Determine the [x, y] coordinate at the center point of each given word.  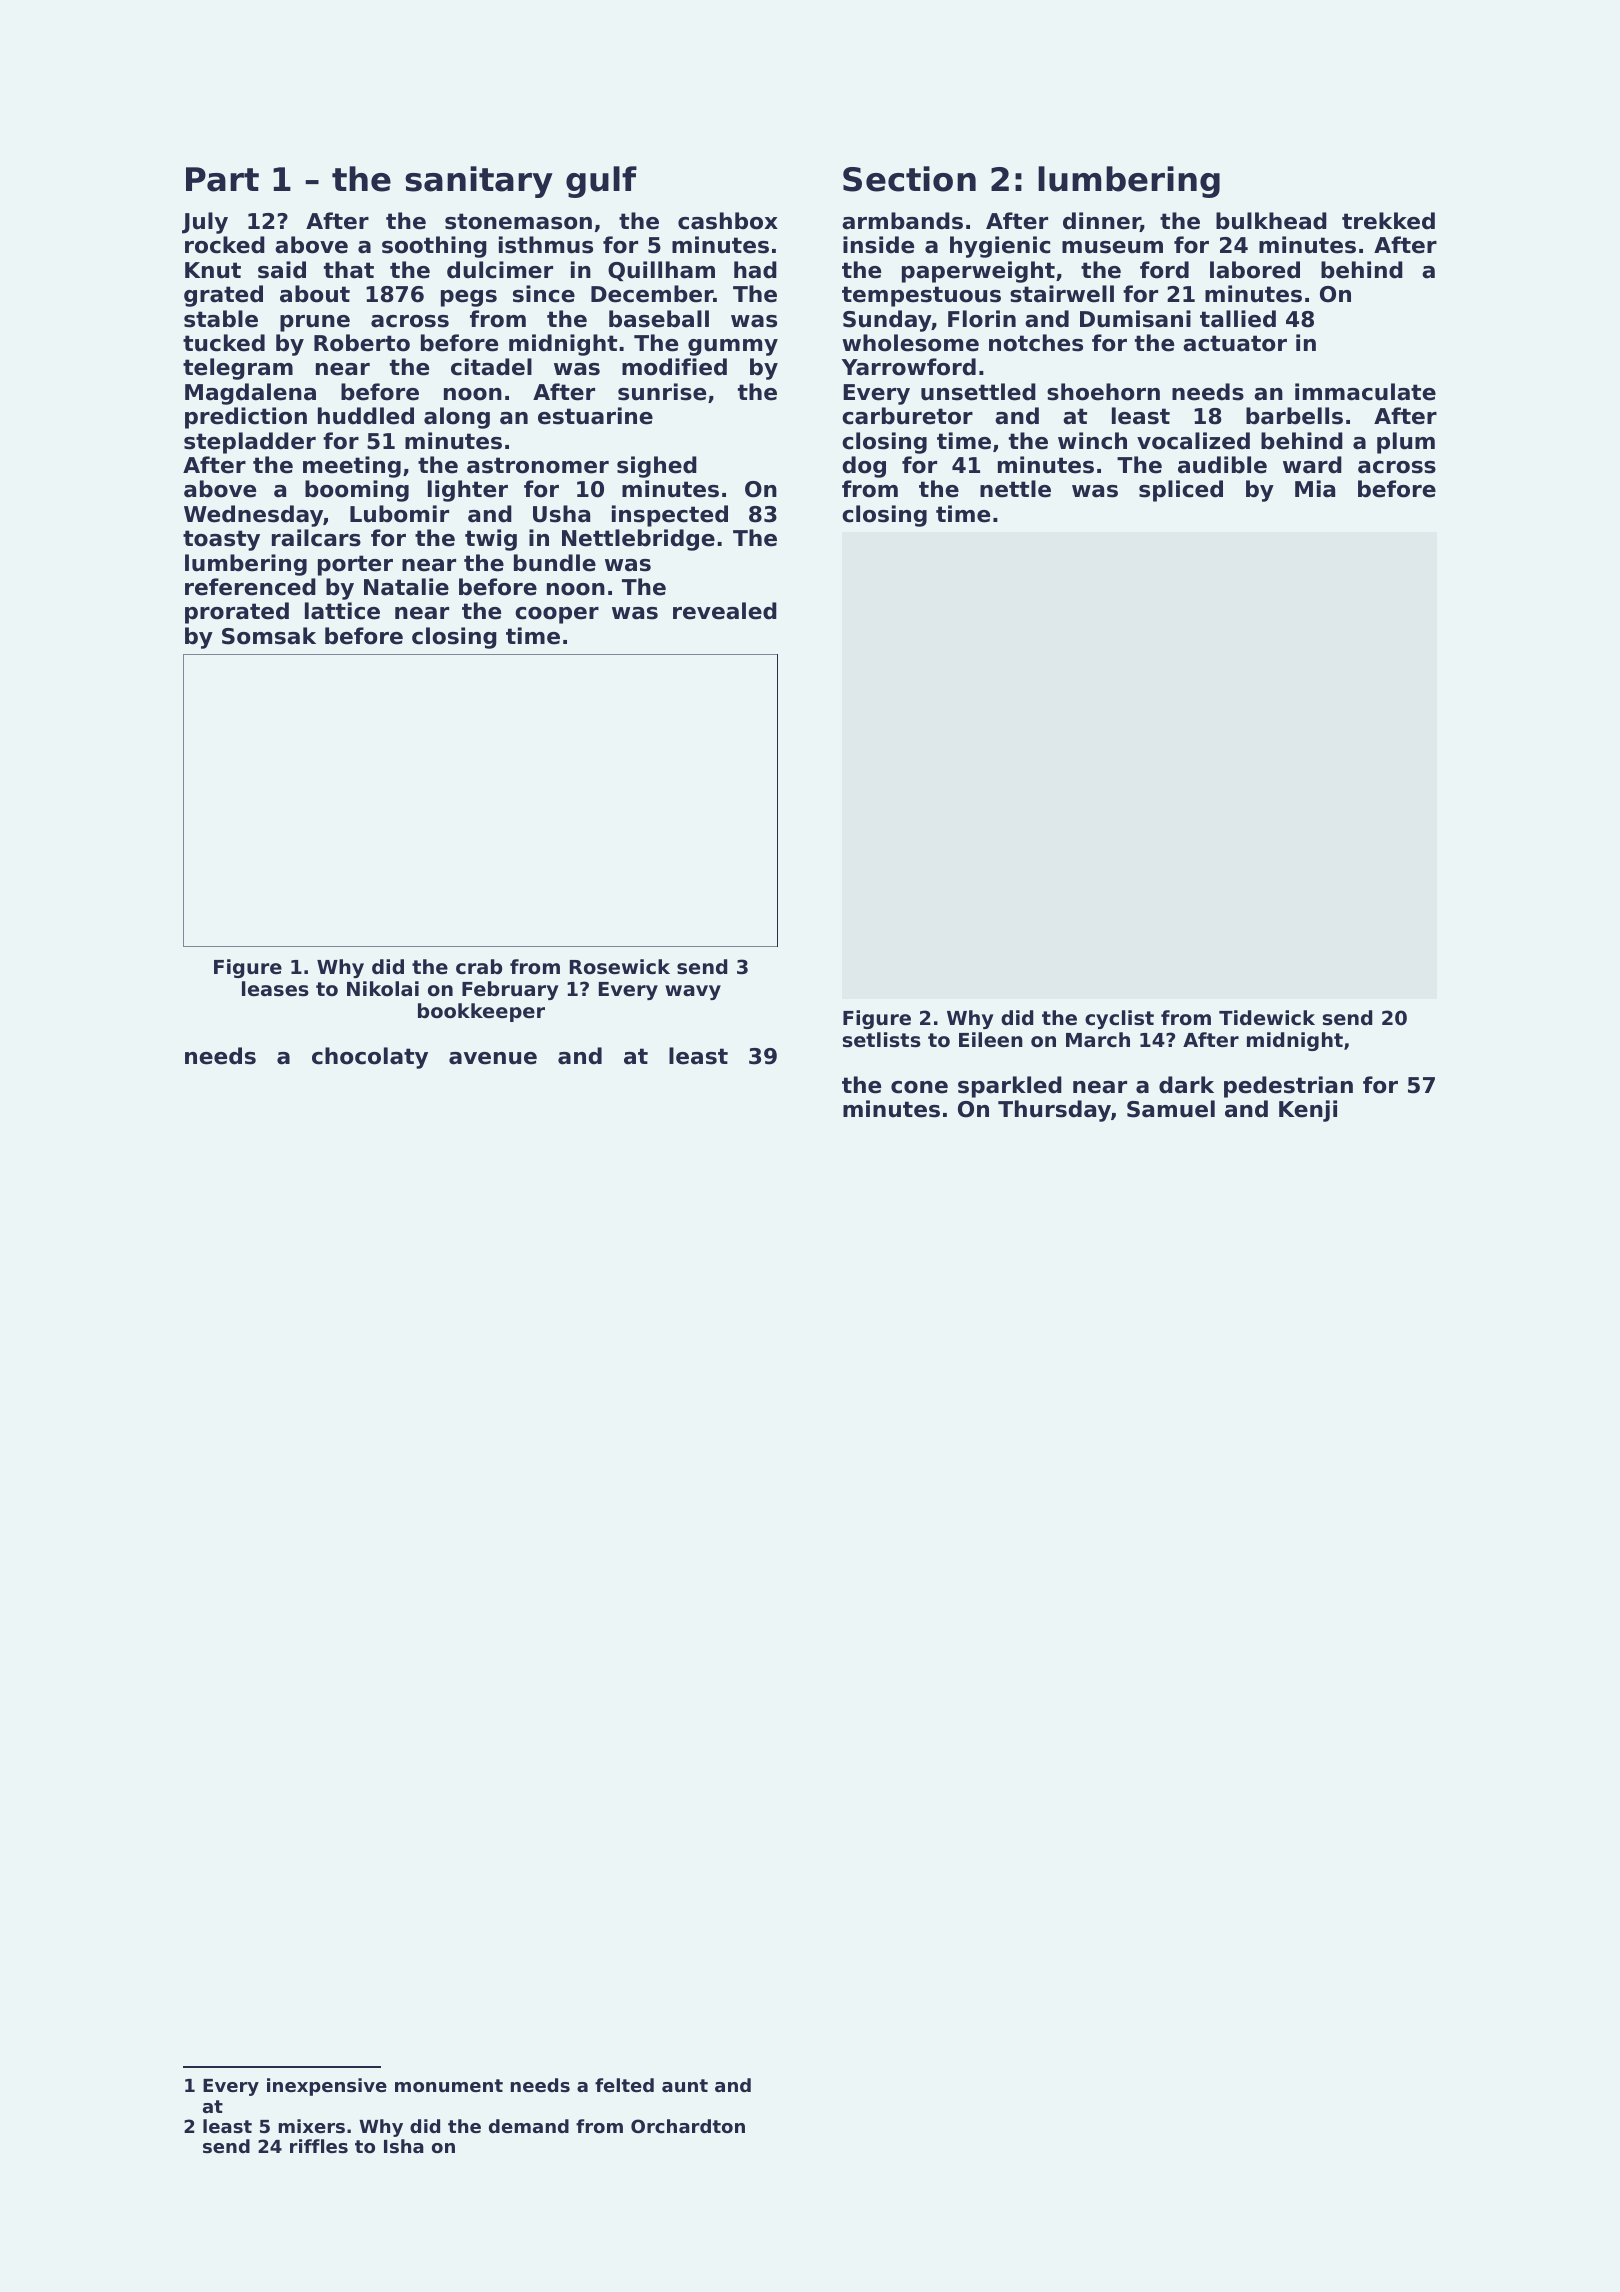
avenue [493, 1058]
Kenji [1308, 1111]
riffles [319, 2146]
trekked [1388, 221]
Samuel [1171, 1109]
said [282, 270]
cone [919, 1087]
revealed [725, 611]
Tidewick [1267, 1017]
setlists [882, 1040]
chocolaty [370, 1058]
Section [909, 179]
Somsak [269, 636]
